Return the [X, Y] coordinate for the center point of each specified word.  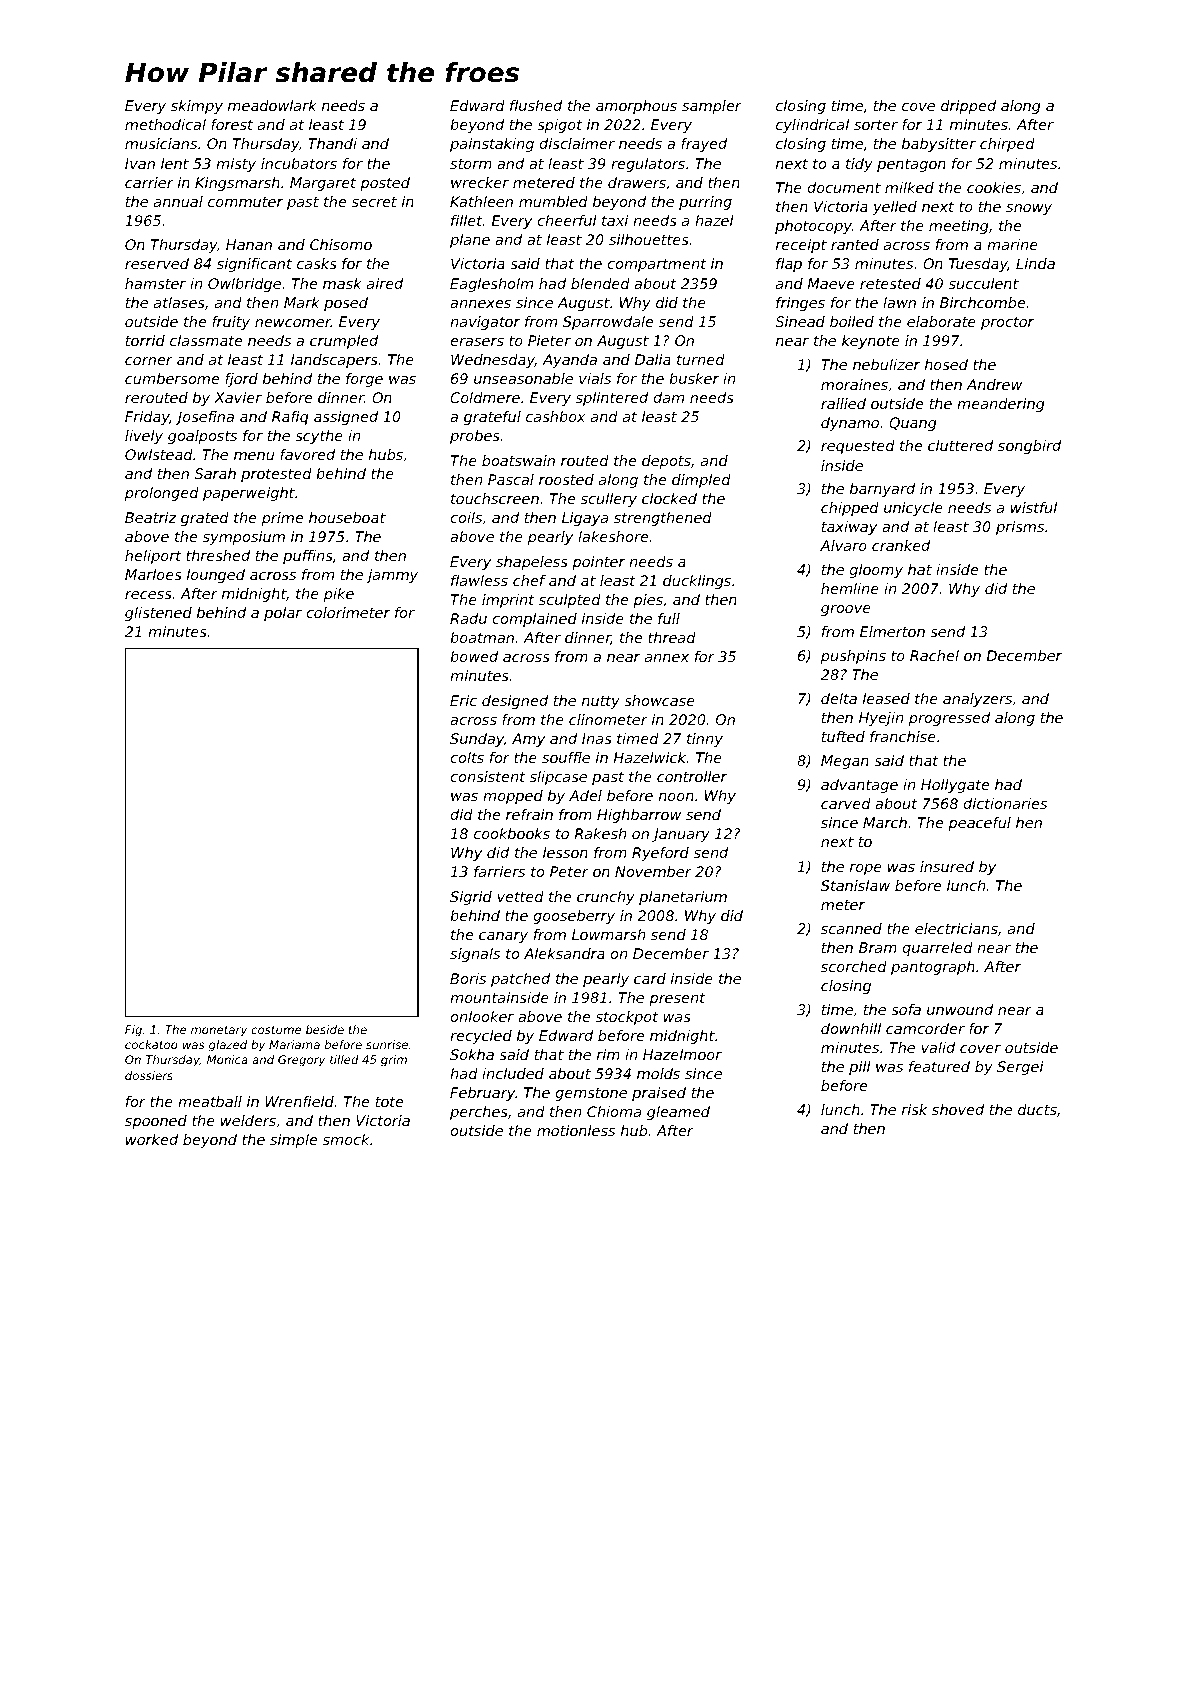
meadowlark [272, 105]
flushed [536, 105]
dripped [968, 107]
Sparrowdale [608, 323]
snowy [1029, 209]
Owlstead [159, 454]
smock [346, 1139]
